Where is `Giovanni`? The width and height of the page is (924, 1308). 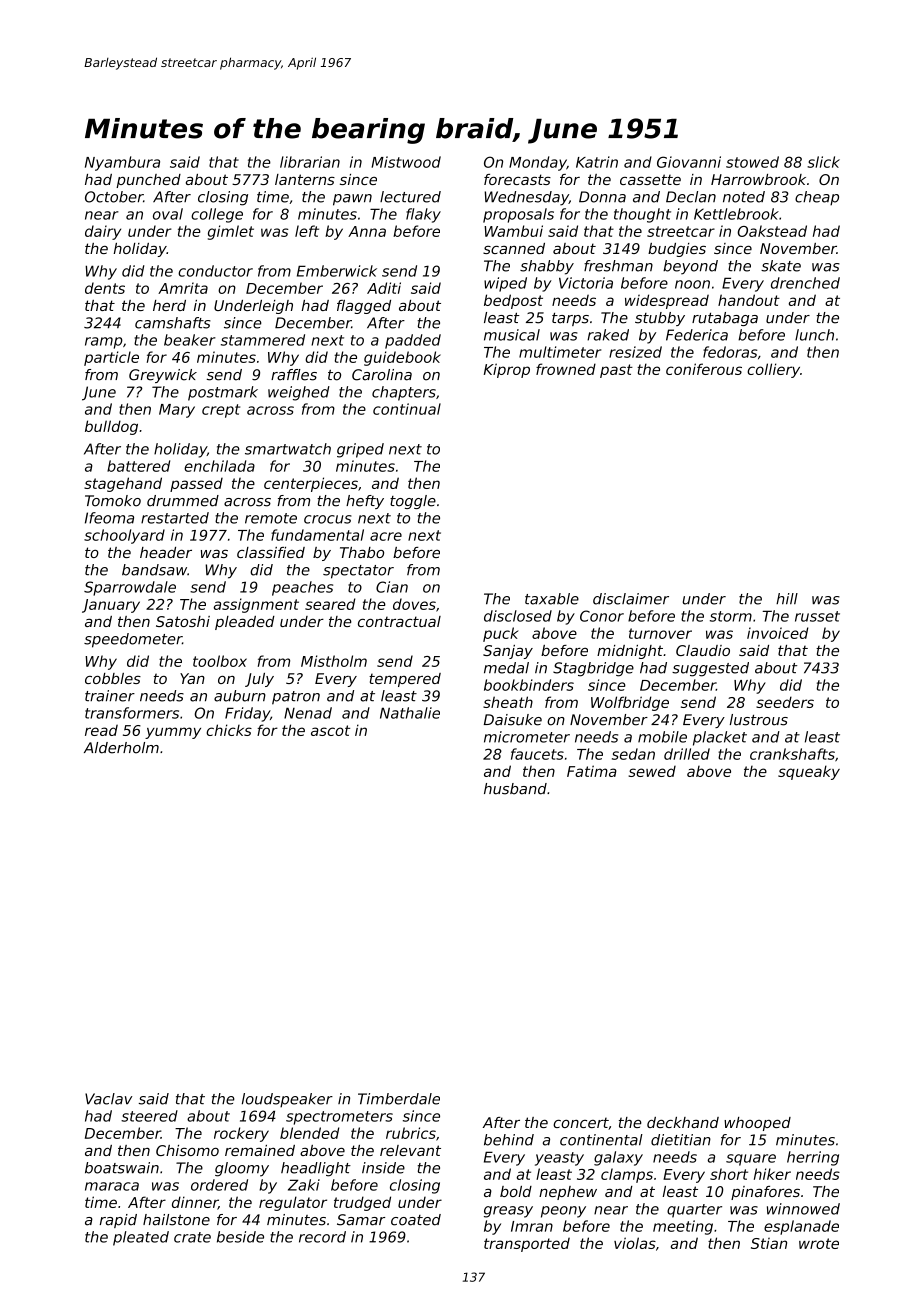 Giovanni is located at coordinates (689, 162).
